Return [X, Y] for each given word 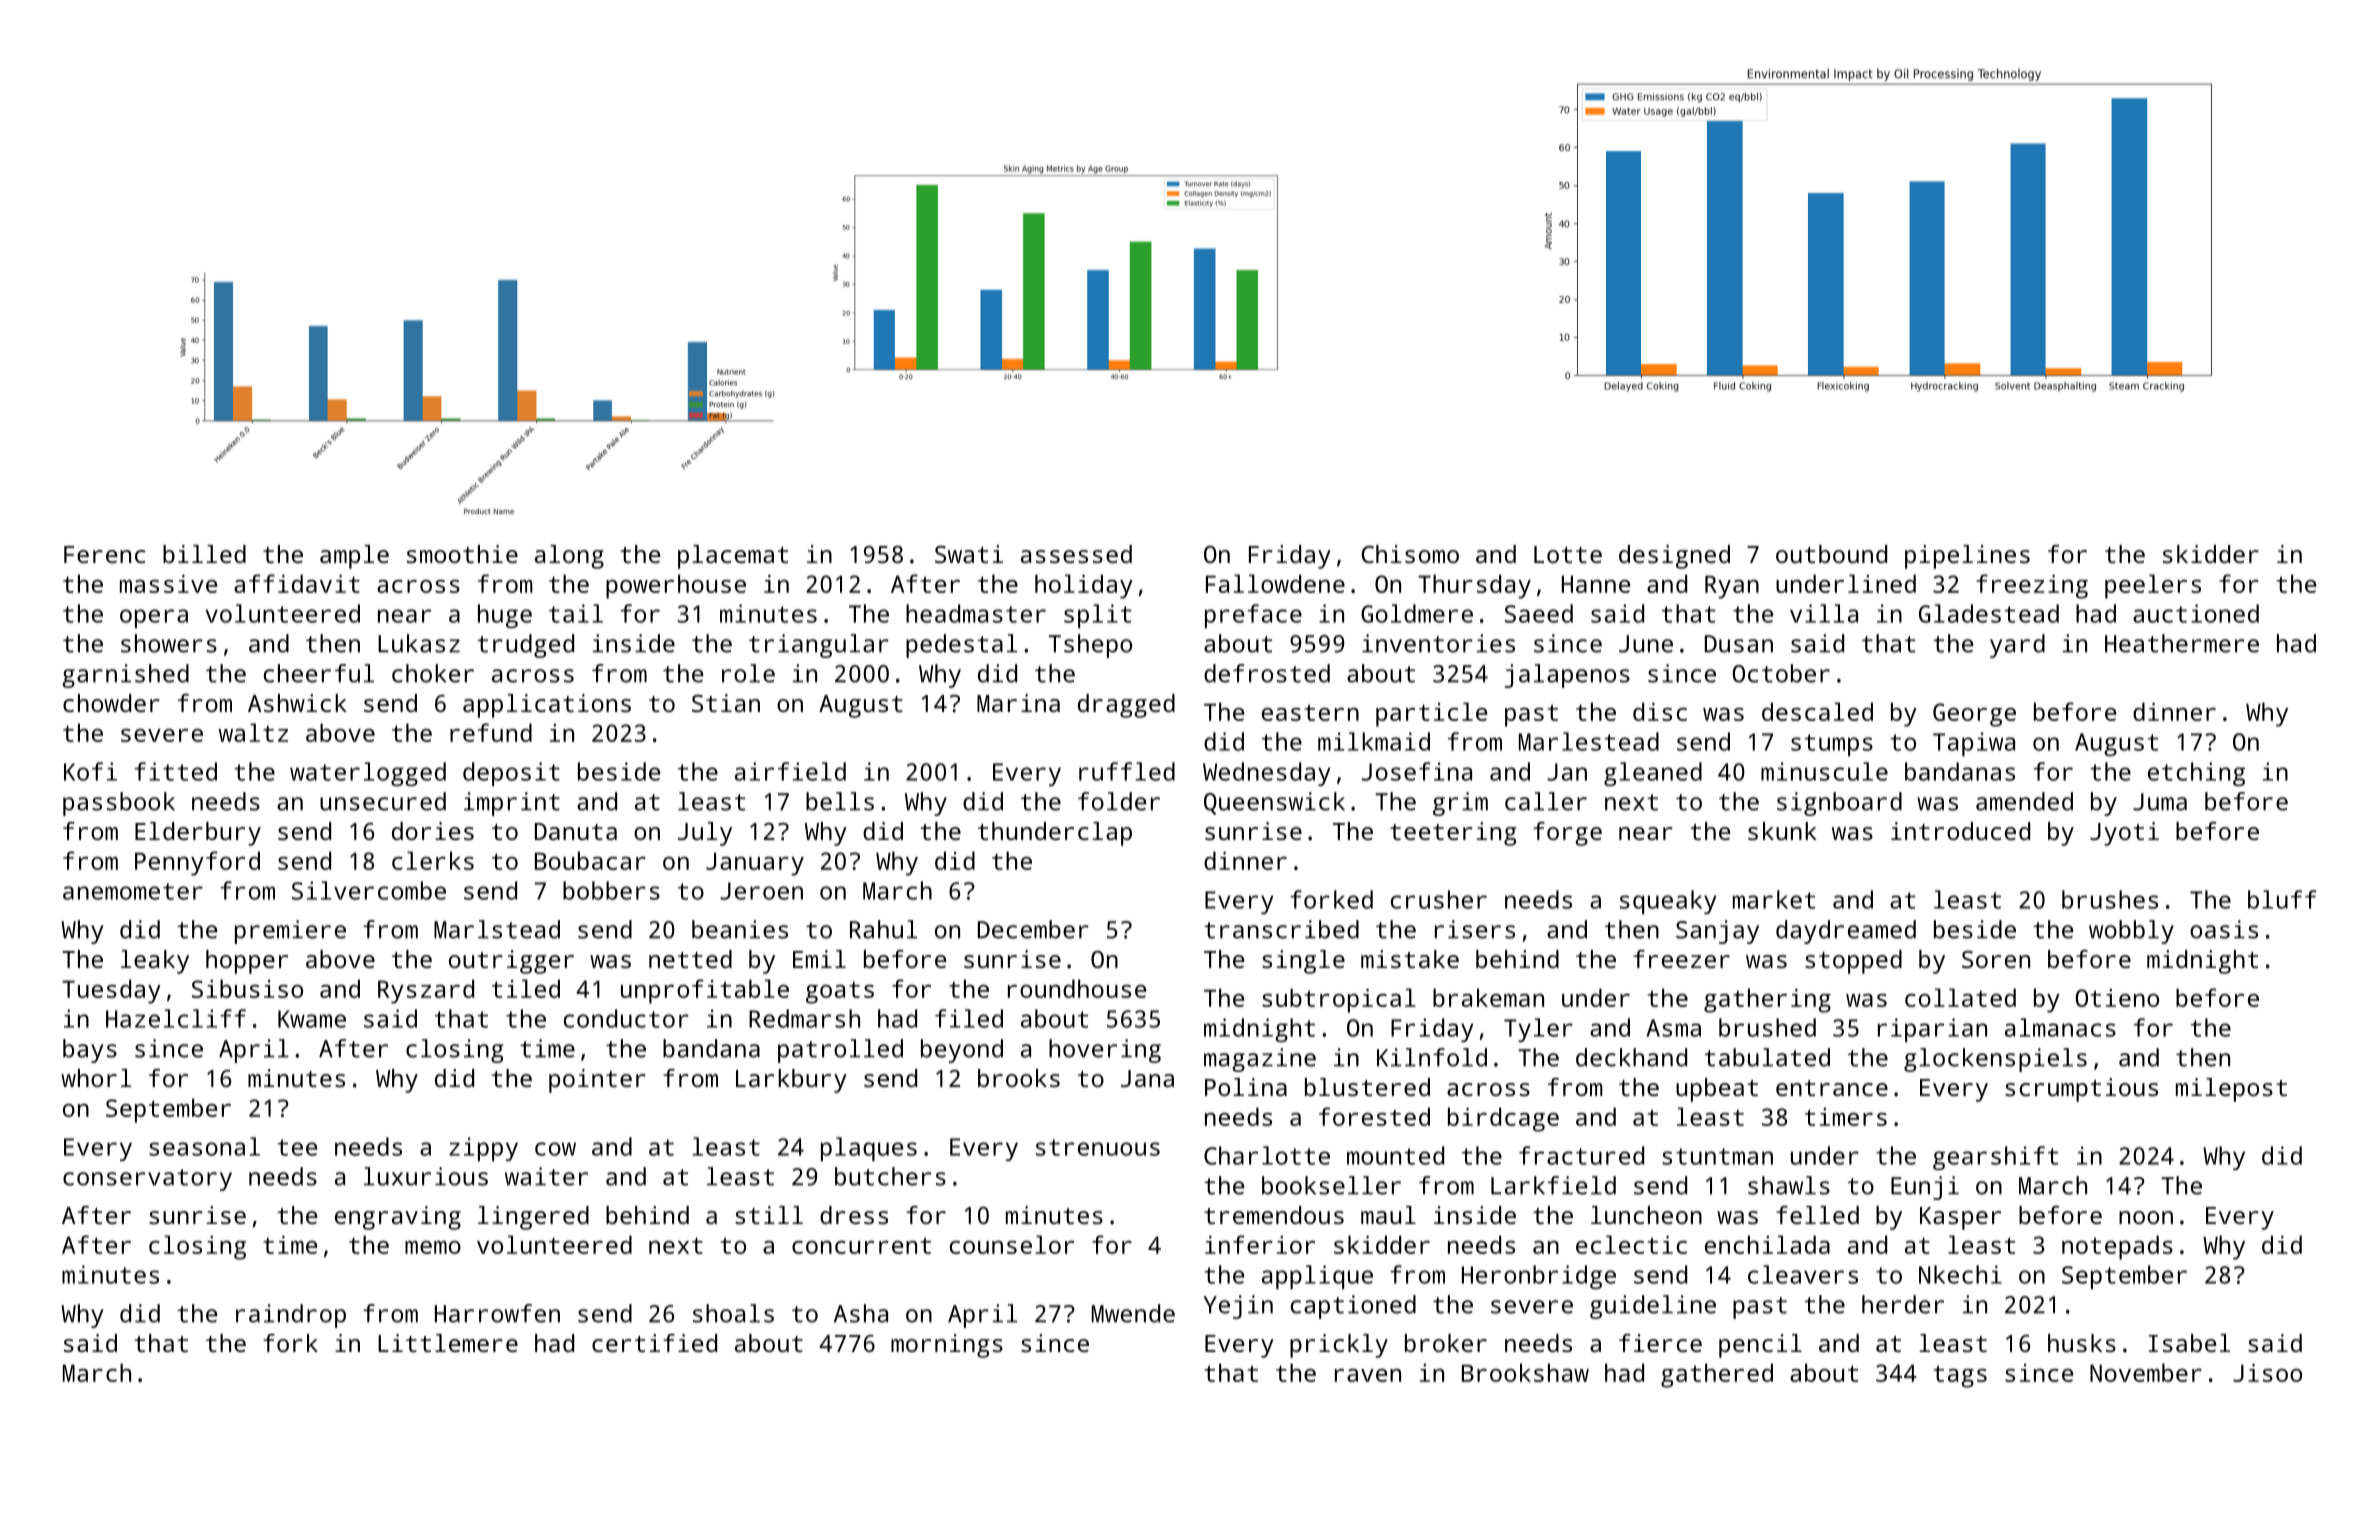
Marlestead [1589, 741]
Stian [726, 703]
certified [654, 1343]
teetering [1453, 834]
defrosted [1267, 673]
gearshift [1995, 1158]
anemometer [133, 891]
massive [168, 584]
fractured [1581, 1155]
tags [1960, 1376]
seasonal [204, 1146]
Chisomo [1410, 554]
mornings [947, 1346]
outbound [1831, 554]
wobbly [2131, 932]
